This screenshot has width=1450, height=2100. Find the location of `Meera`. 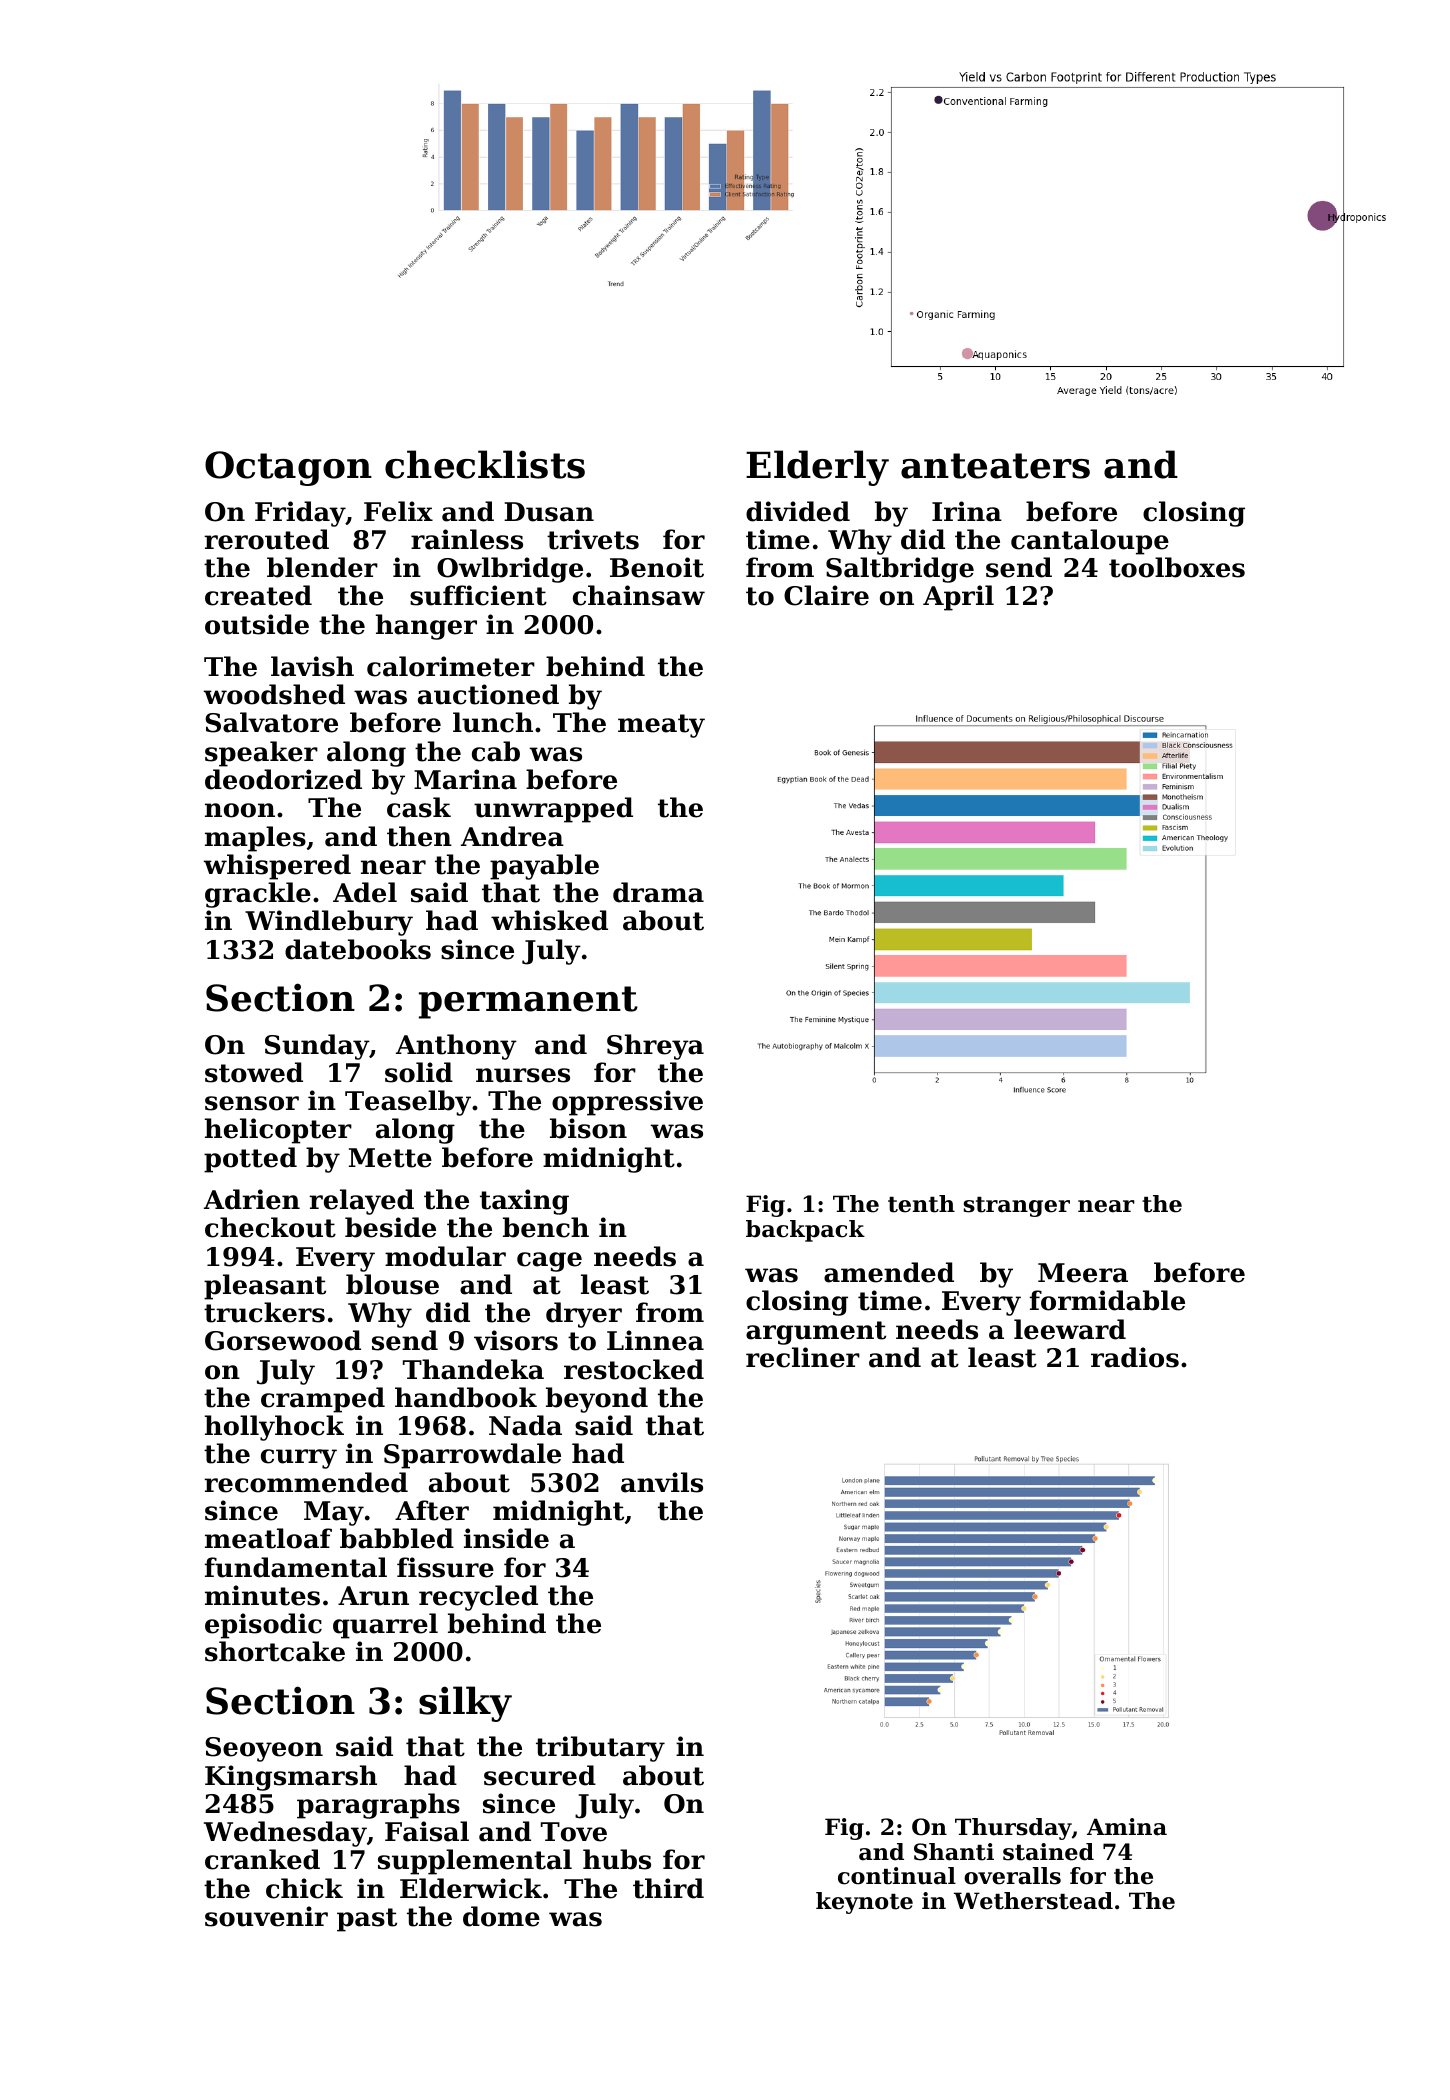

Meera is located at coordinates (1083, 1273).
